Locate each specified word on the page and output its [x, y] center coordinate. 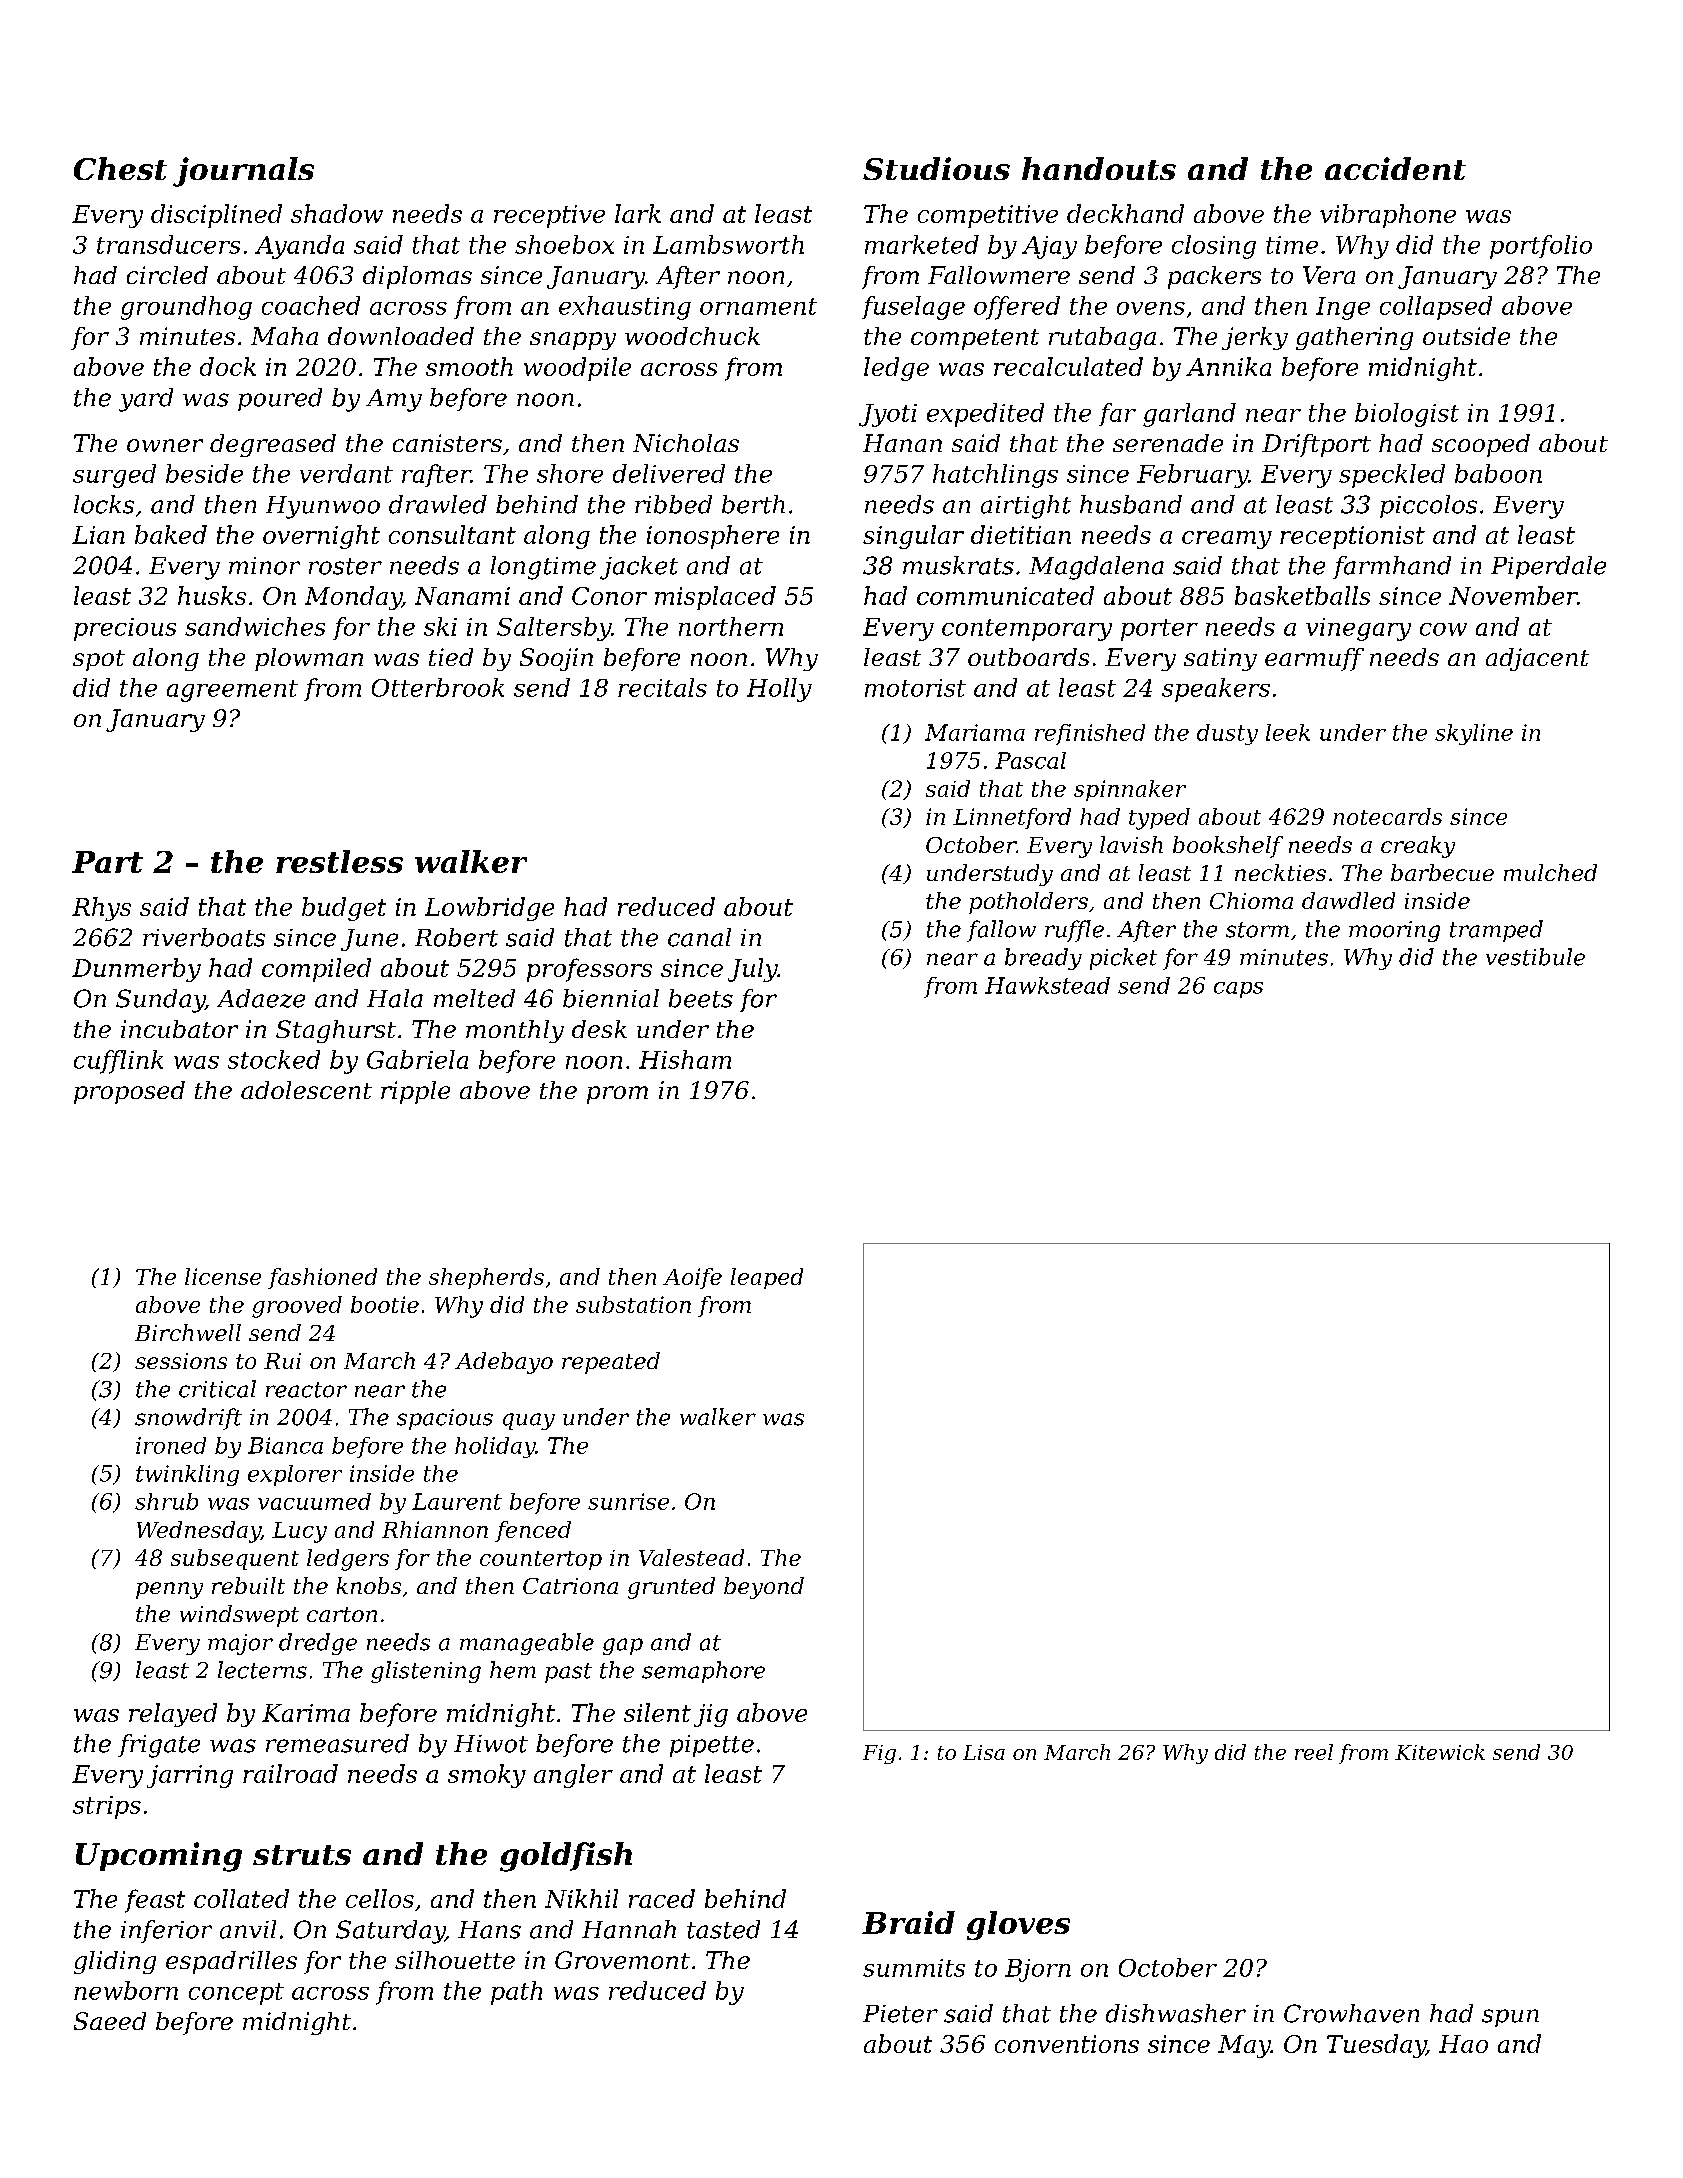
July [753, 970]
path [516, 1993]
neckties [1280, 872]
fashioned [322, 1278]
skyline [1474, 734]
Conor [609, 596]
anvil [248, 1929]
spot [99, 660]
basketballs [1302, 595]
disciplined [216, 216]
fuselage [913, 308]
